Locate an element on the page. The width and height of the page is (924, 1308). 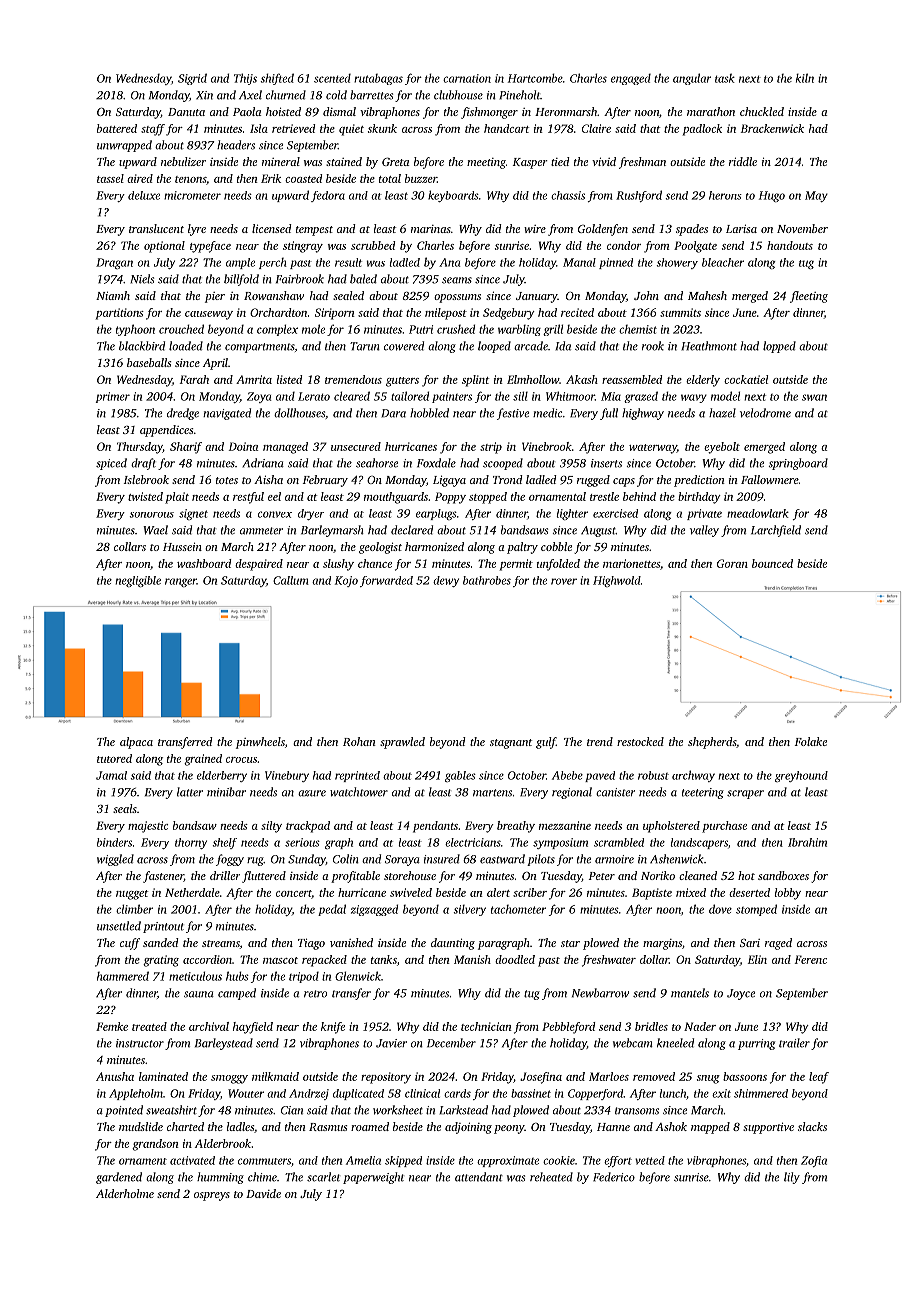
deluxe is located at coordinates (144, 195).
